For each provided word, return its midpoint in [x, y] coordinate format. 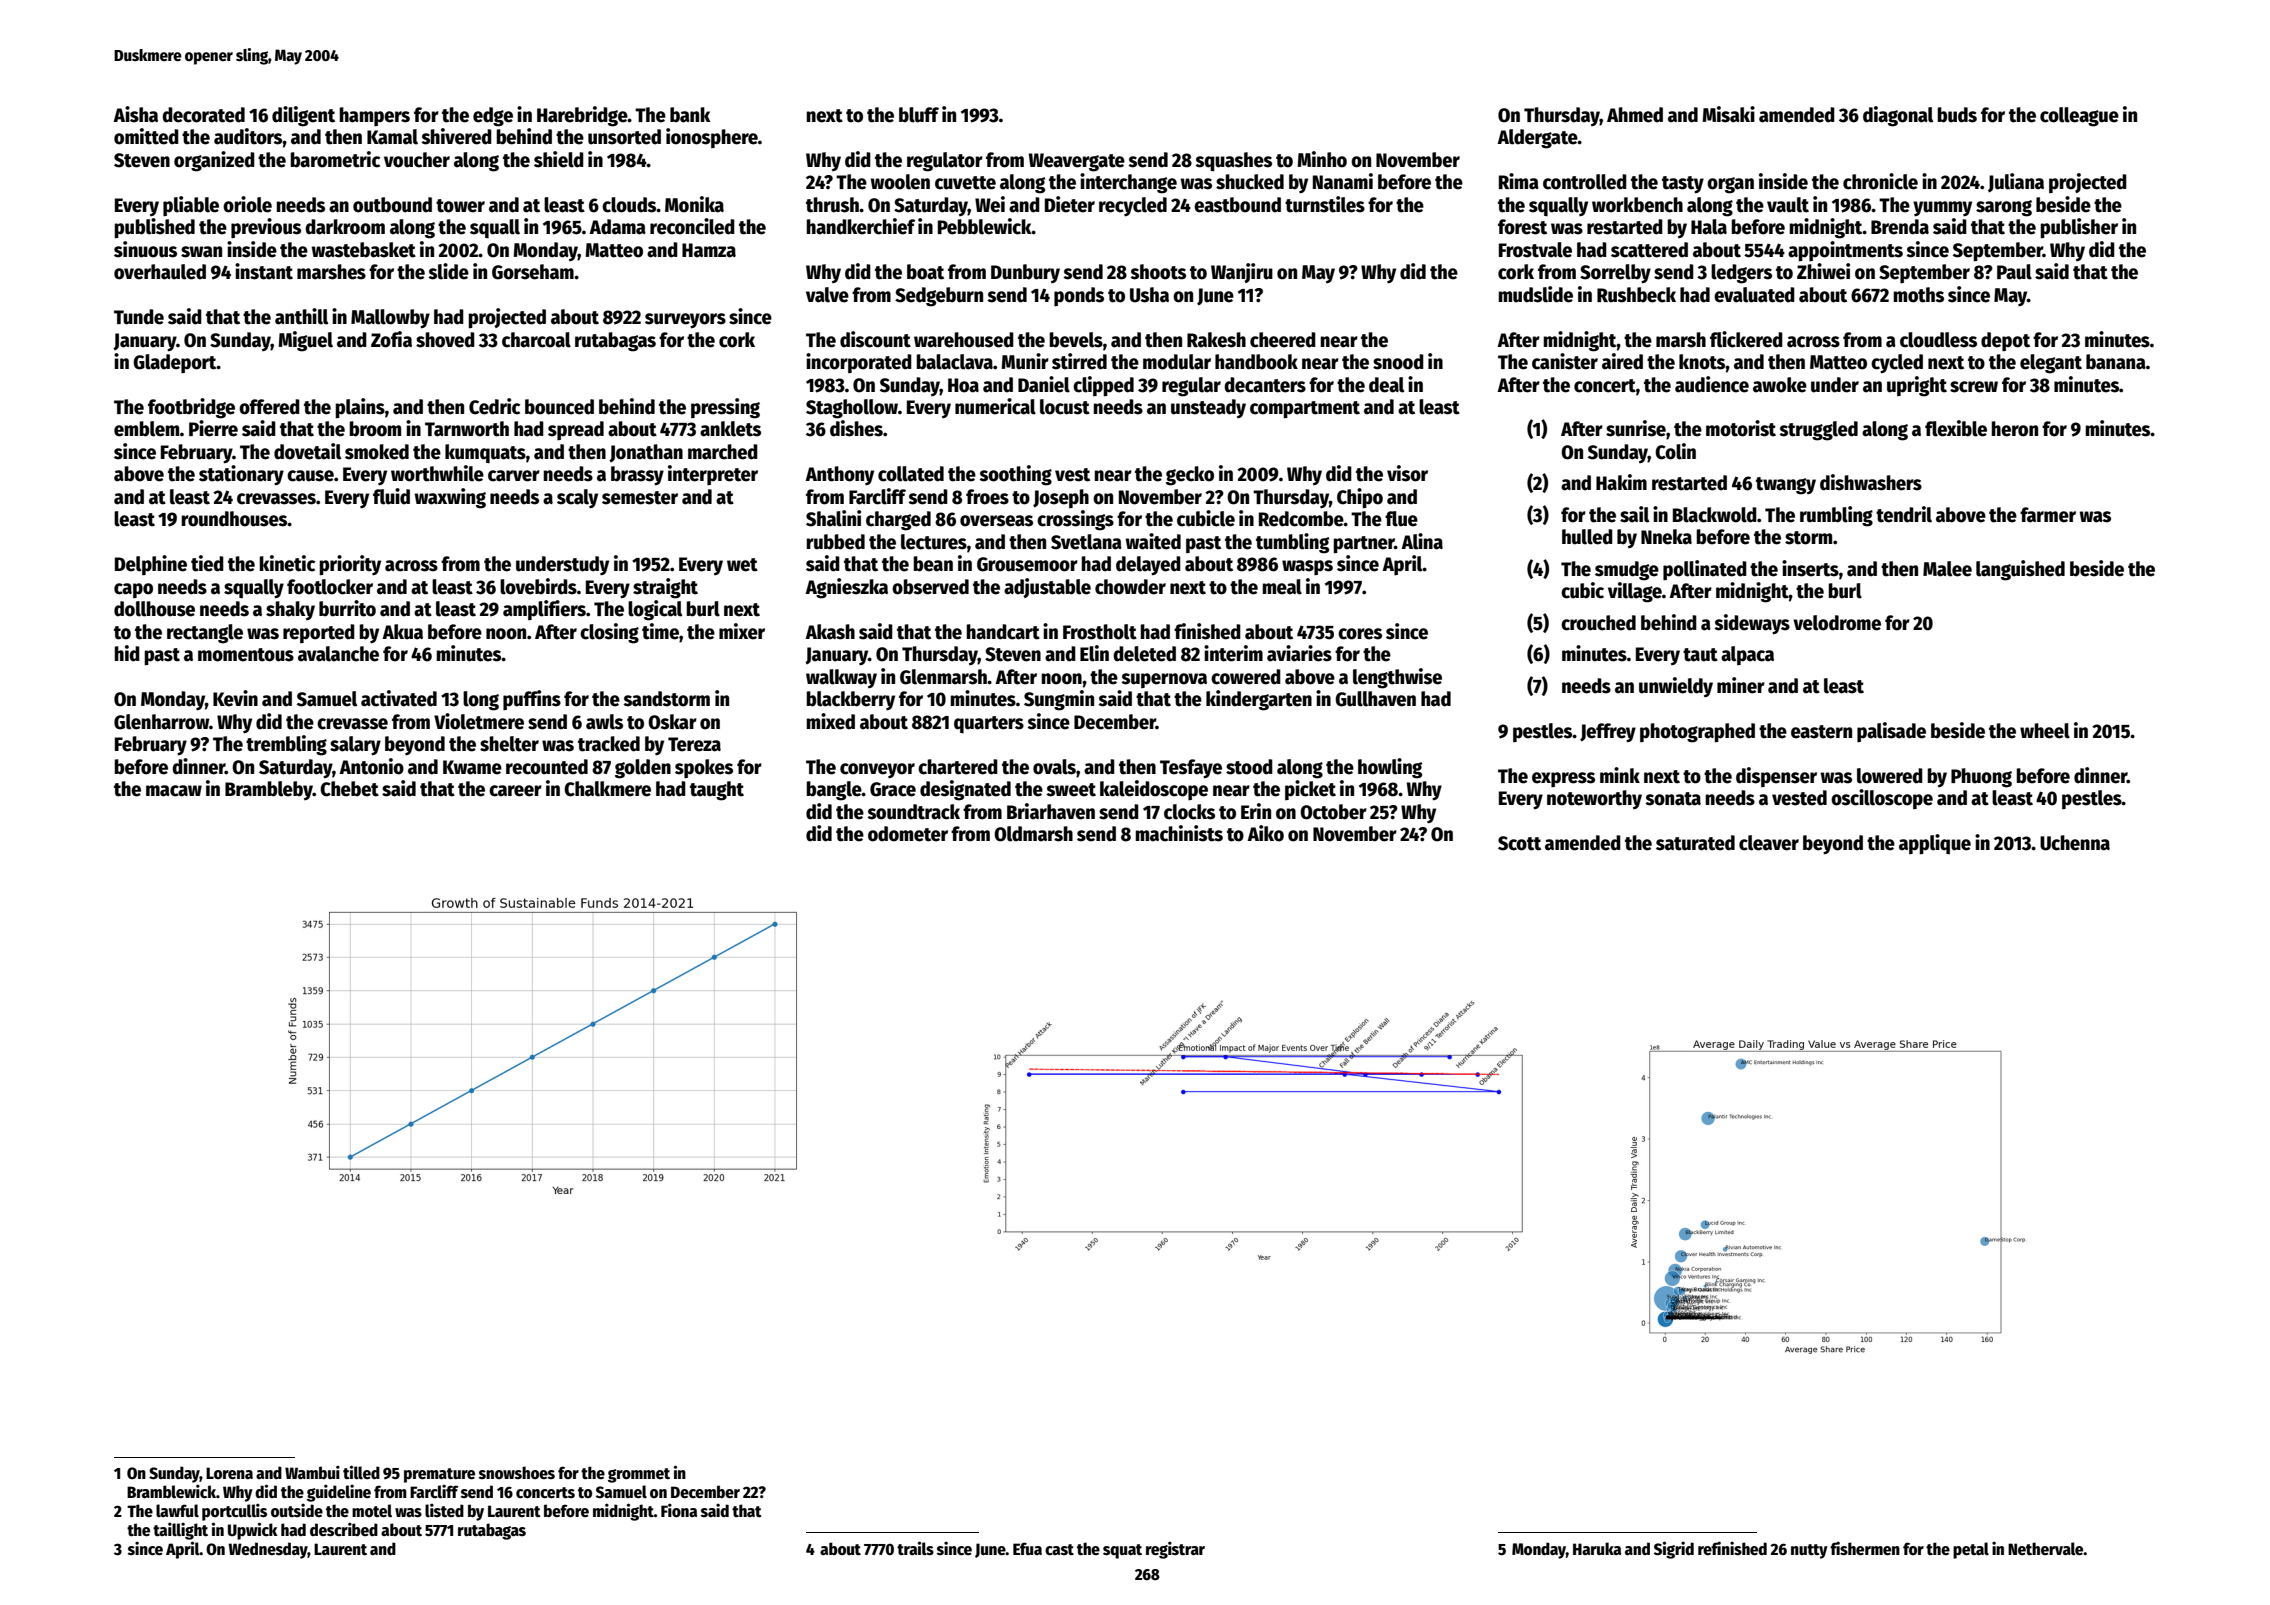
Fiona [679, 1510]
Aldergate [1537, 139]
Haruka [1597, 1548]
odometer [908, 834]
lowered [1890, 776]
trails [915, 1548]
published [154, 228]
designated [965, 790]
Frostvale [1535, 250]
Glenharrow [161, 722]
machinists [1179, 833]
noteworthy [1594, 799]
